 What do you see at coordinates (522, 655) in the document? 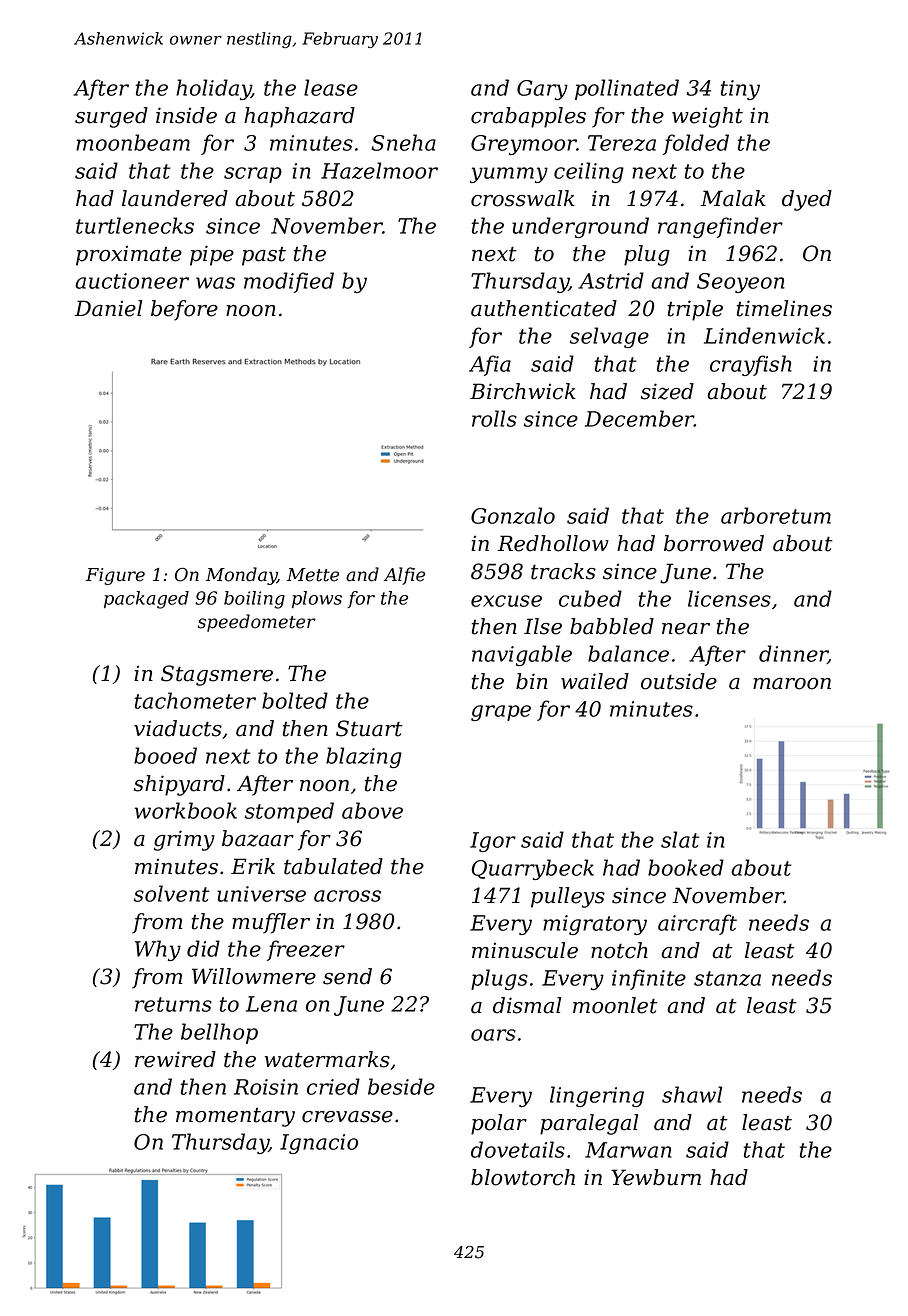
I see `navigable` at bounding box center [522, 655].
